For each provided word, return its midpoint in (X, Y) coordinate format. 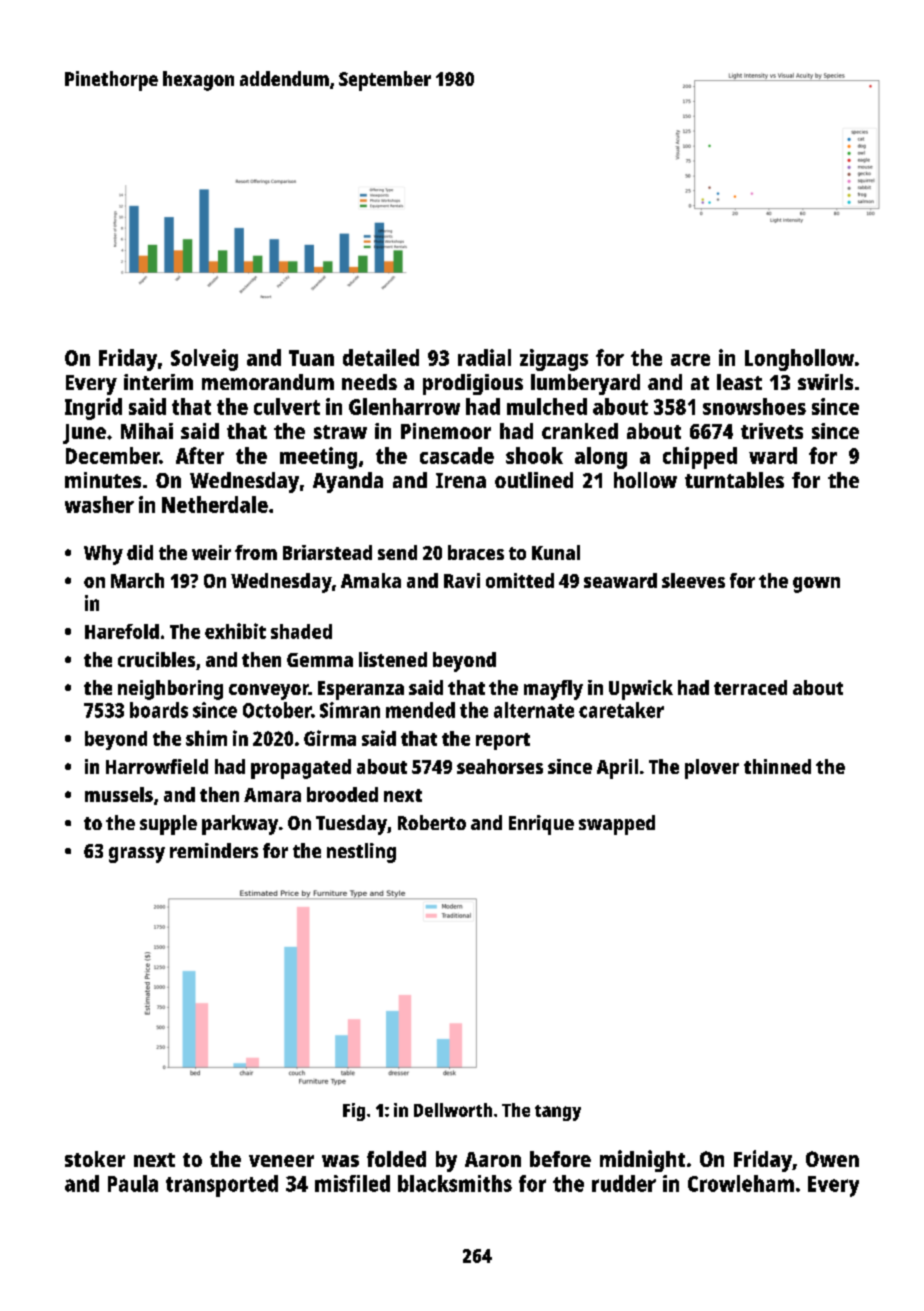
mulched (547, 406)
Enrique (541, 825)
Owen (832, 1159)
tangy (558, 1113)
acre (690, 360)
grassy (137, 855)
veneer (281, 1161)
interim (158, 382)
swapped (617, 825)
